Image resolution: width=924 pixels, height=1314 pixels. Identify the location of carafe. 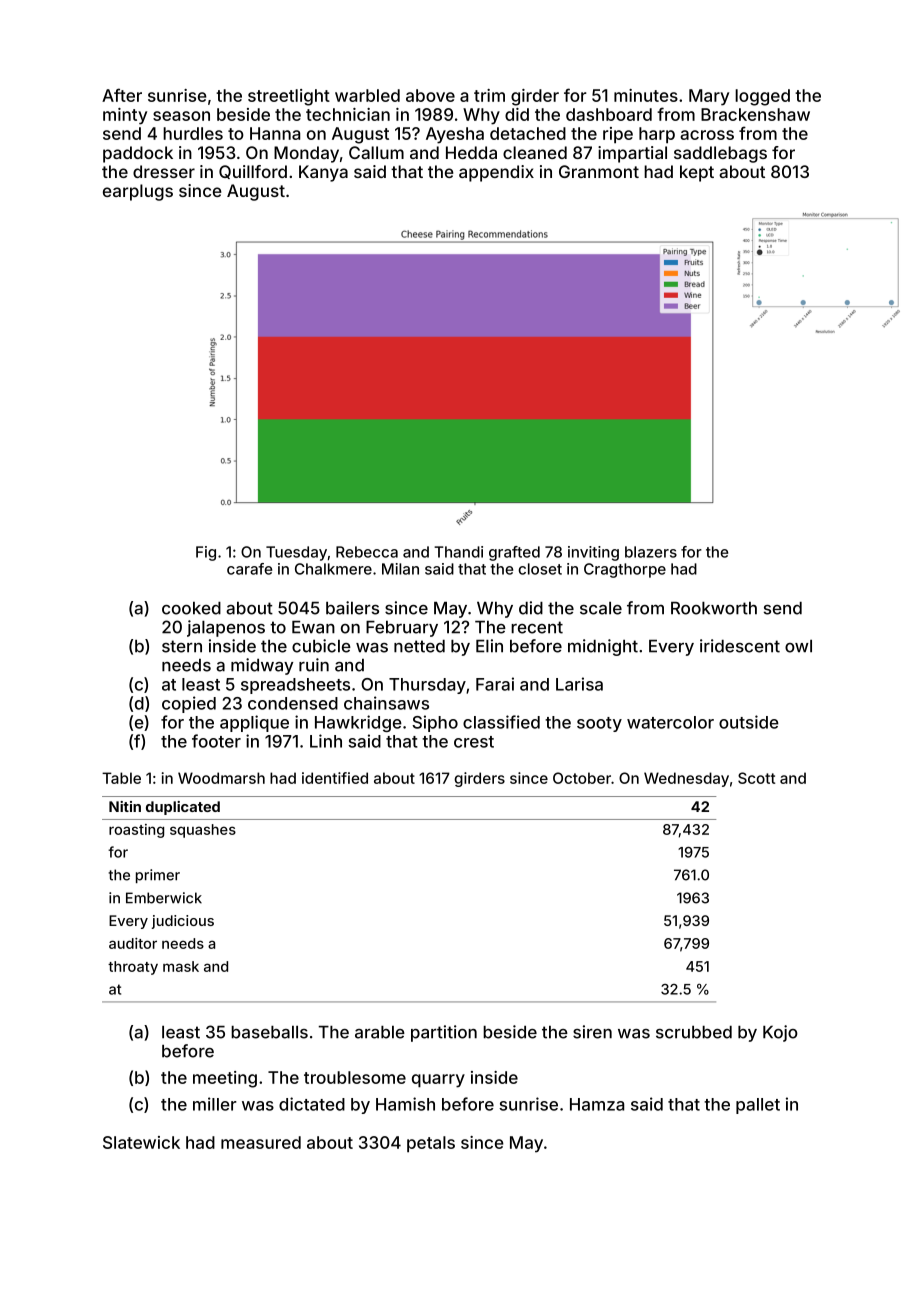
(249, 569).
